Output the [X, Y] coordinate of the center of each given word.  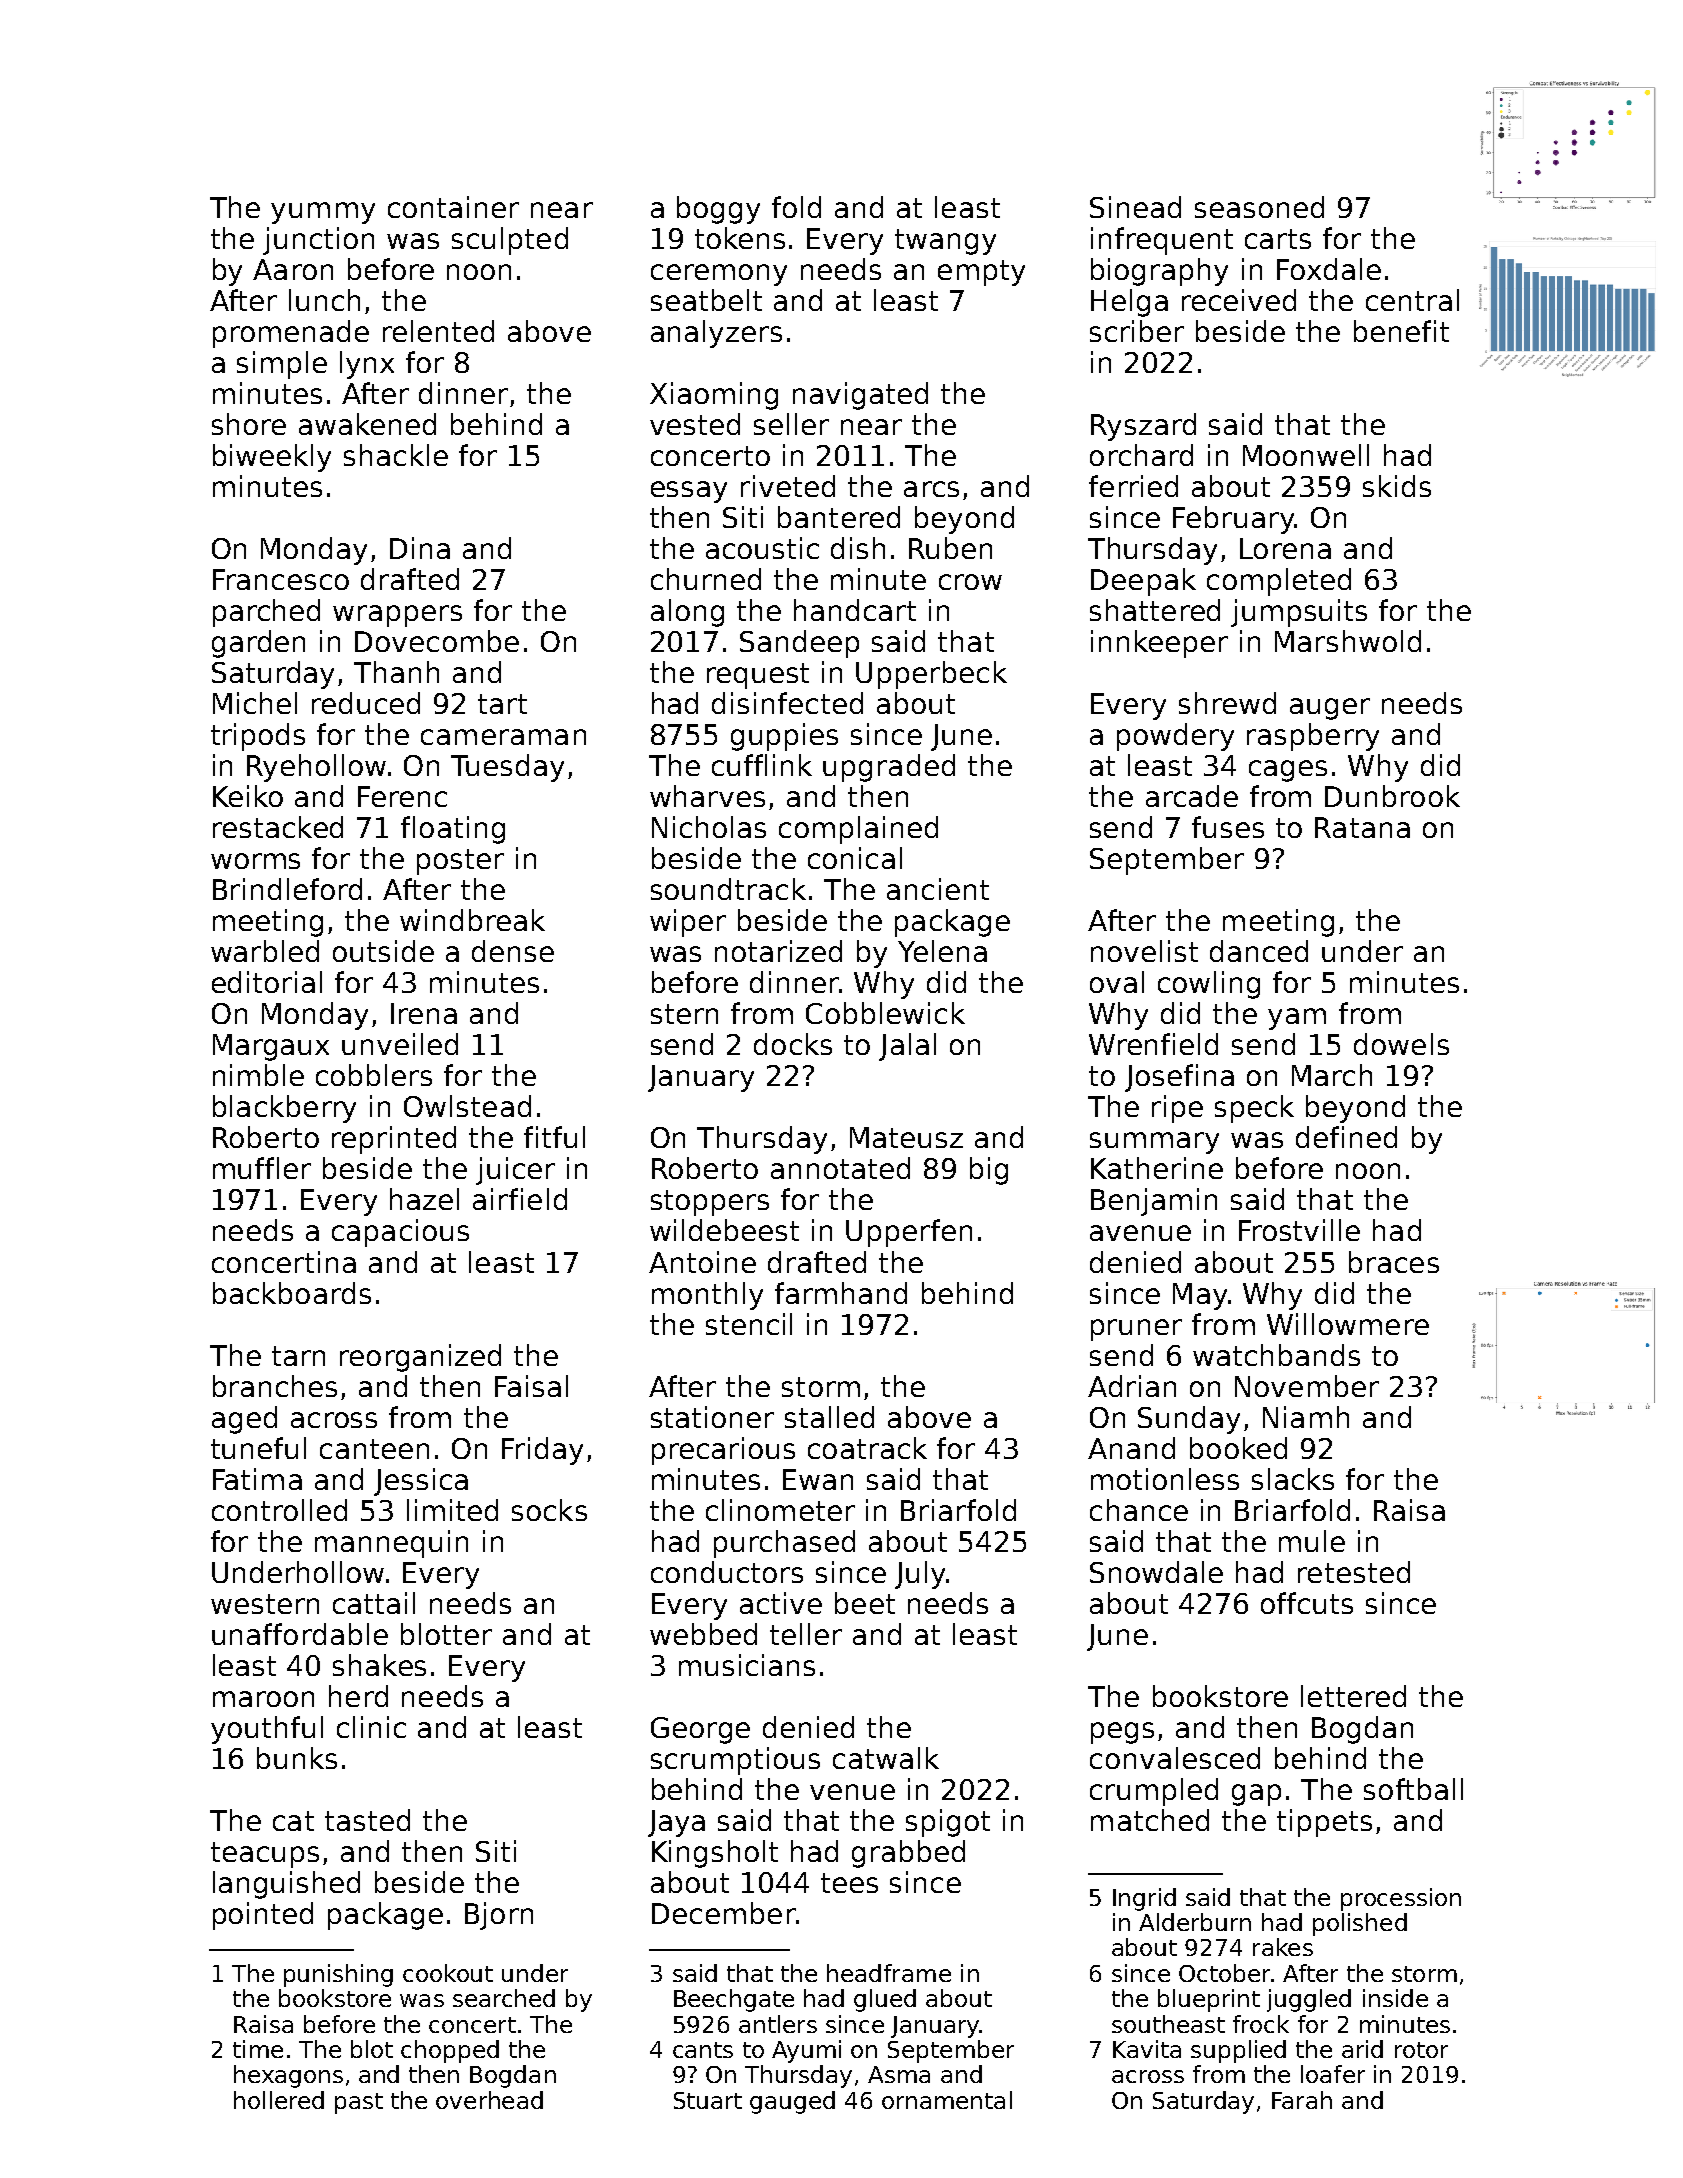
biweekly [272, 458]
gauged [792, 2102]
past [359, 2103]
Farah [1302, 2100]
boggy [718, 210]
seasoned [1259, 207]
